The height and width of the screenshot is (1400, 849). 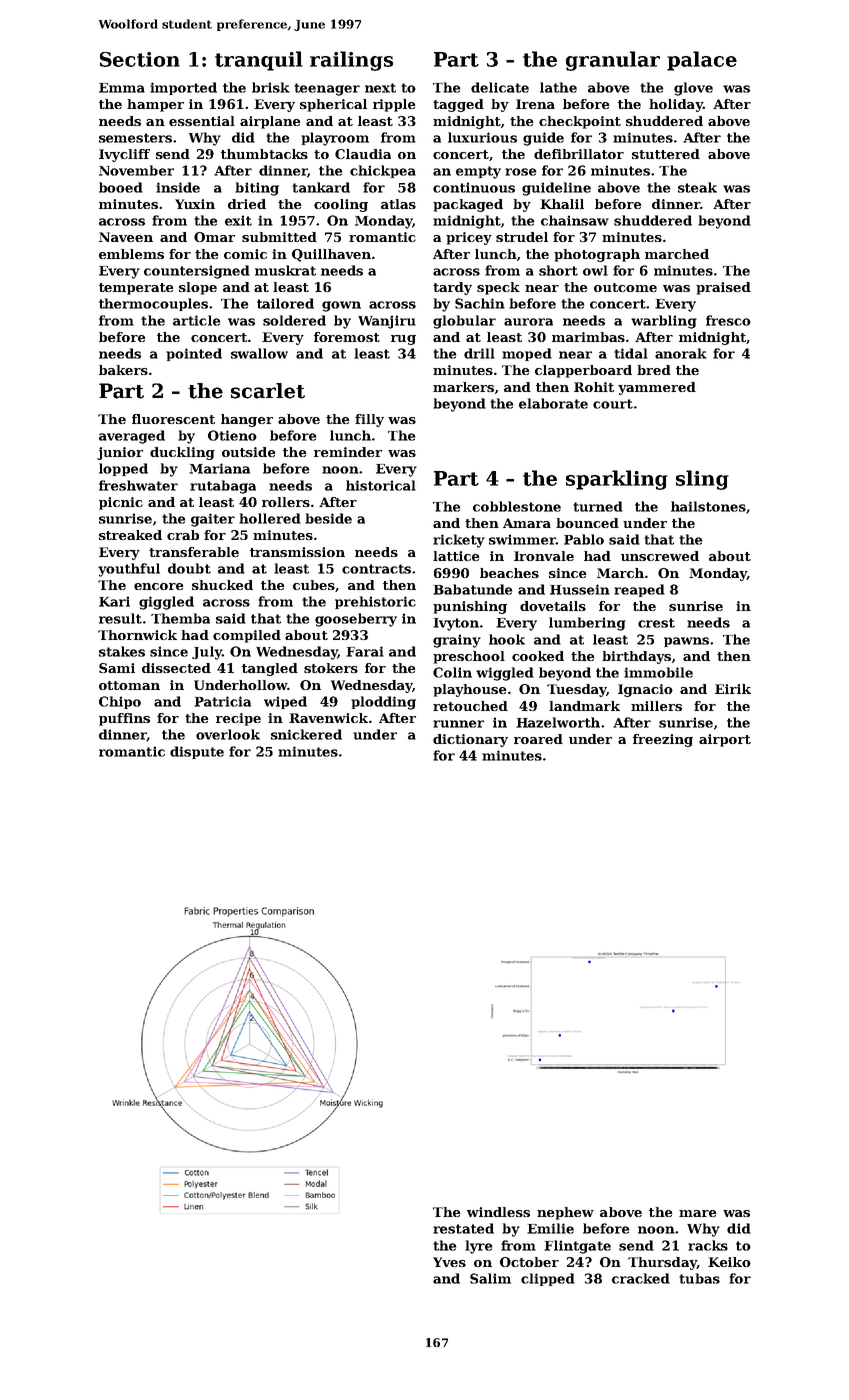 What do you see at coordinates (617, 480) in the screenshot?
I see `sparkling` at bounding box center [617, 480].
